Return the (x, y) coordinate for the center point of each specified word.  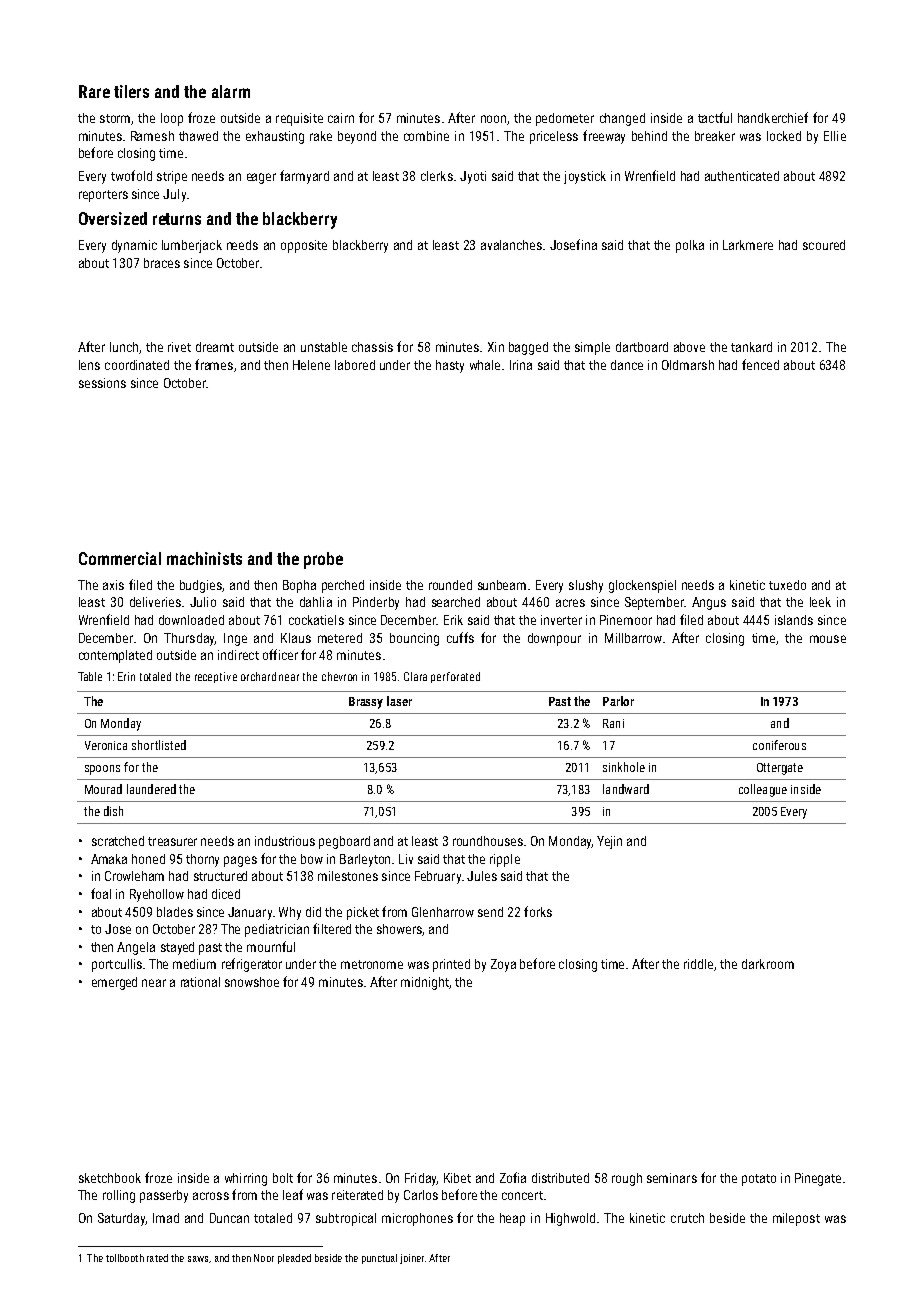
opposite (304, 246)
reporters (103, 196)
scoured (824, 245)
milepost (796, 1219)
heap (512, 1219)
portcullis (117, 965)
